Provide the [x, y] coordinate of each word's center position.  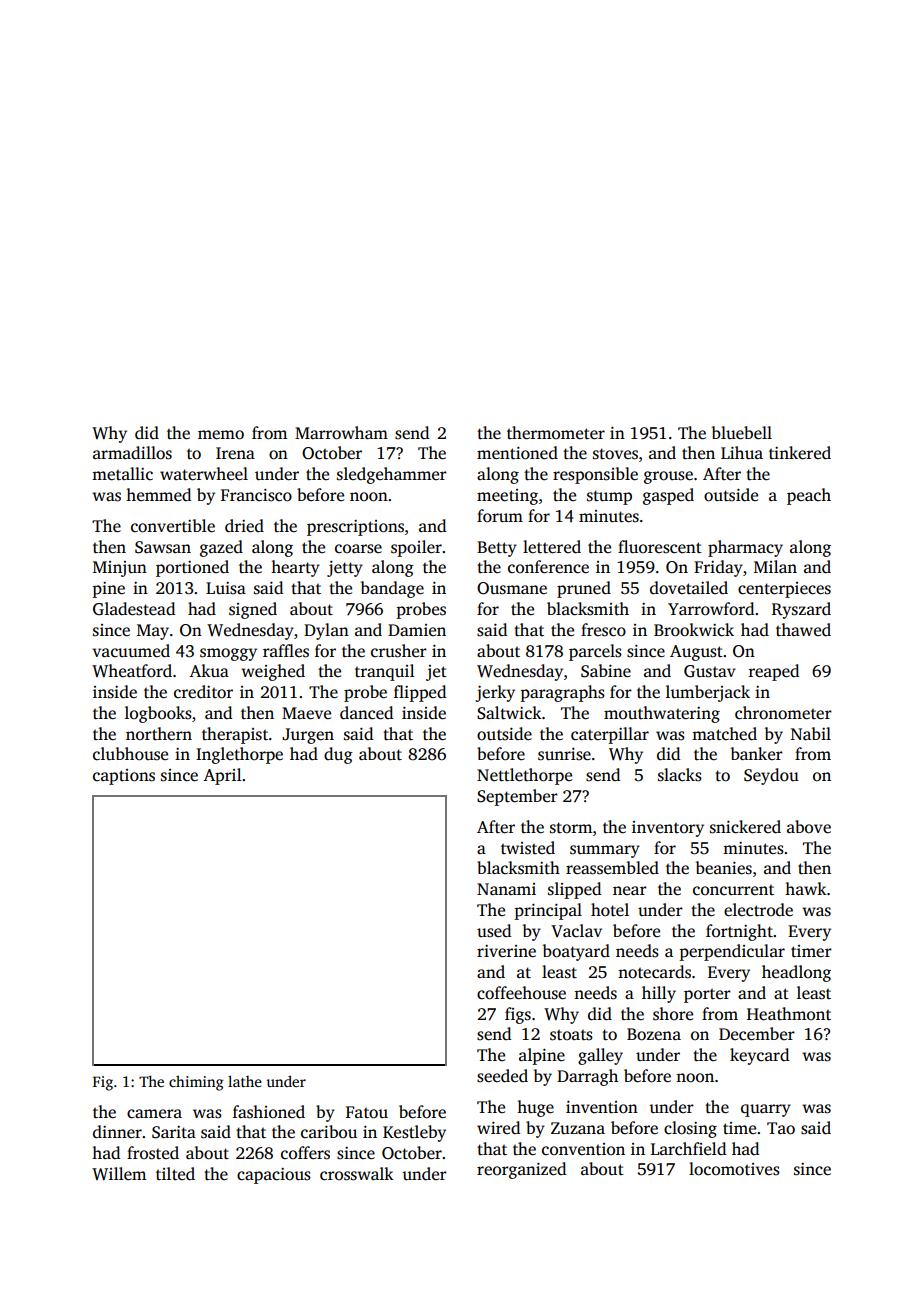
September [517, 797]
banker [757, 753]
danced [366, 713]
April [222, 776]
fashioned [269, 1112]
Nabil [811, 733]
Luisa [226, 588]
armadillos [132, 453]
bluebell [742, 433]
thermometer [556, 433]
